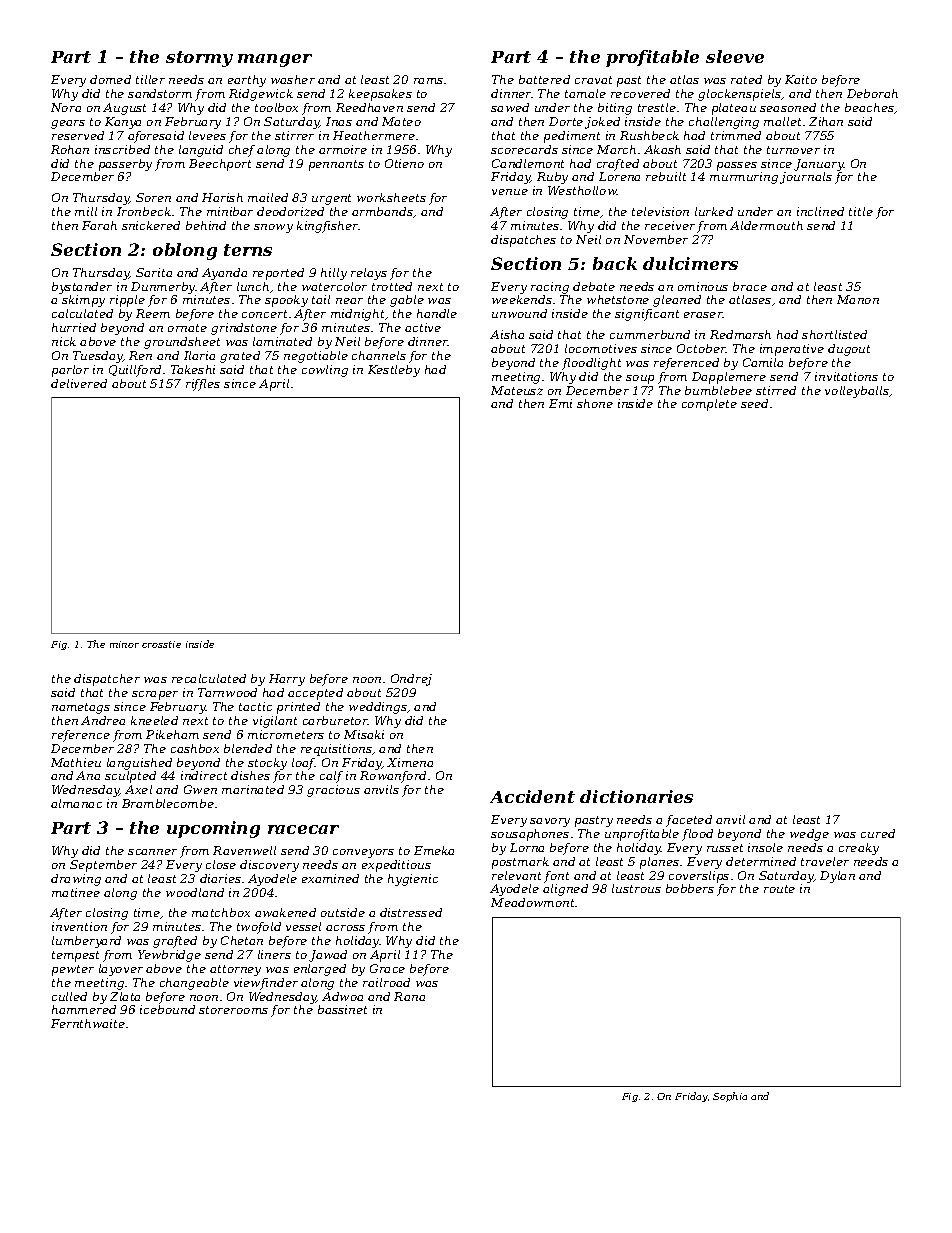  Describe the element at coordinates (242, 940) in the image. I see `Chetan` at that location.
